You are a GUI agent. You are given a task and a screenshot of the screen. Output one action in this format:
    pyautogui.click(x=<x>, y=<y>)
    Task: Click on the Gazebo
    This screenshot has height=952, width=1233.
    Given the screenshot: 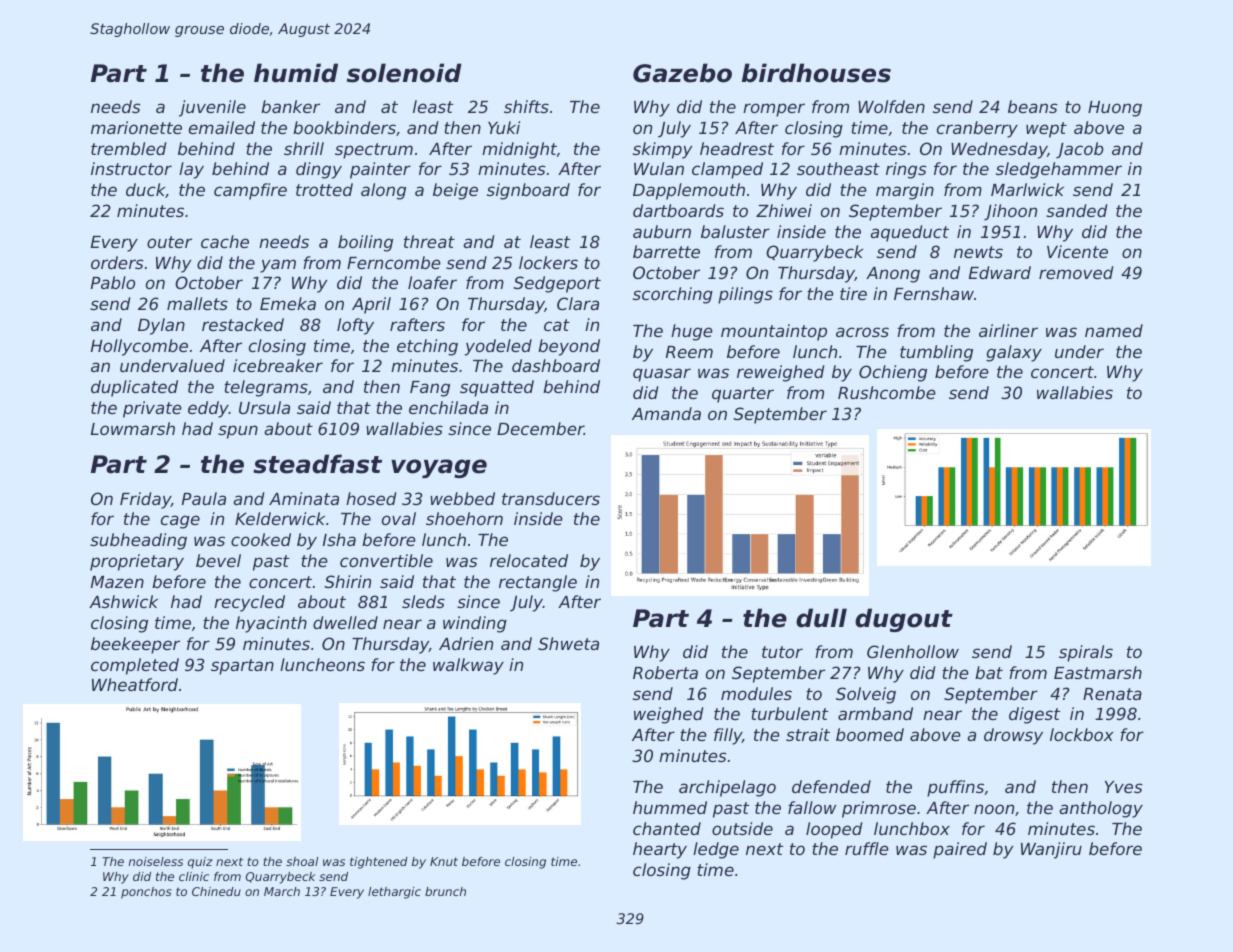 What is the action you would take?
    pyautogui.click(x=682, y=73)
